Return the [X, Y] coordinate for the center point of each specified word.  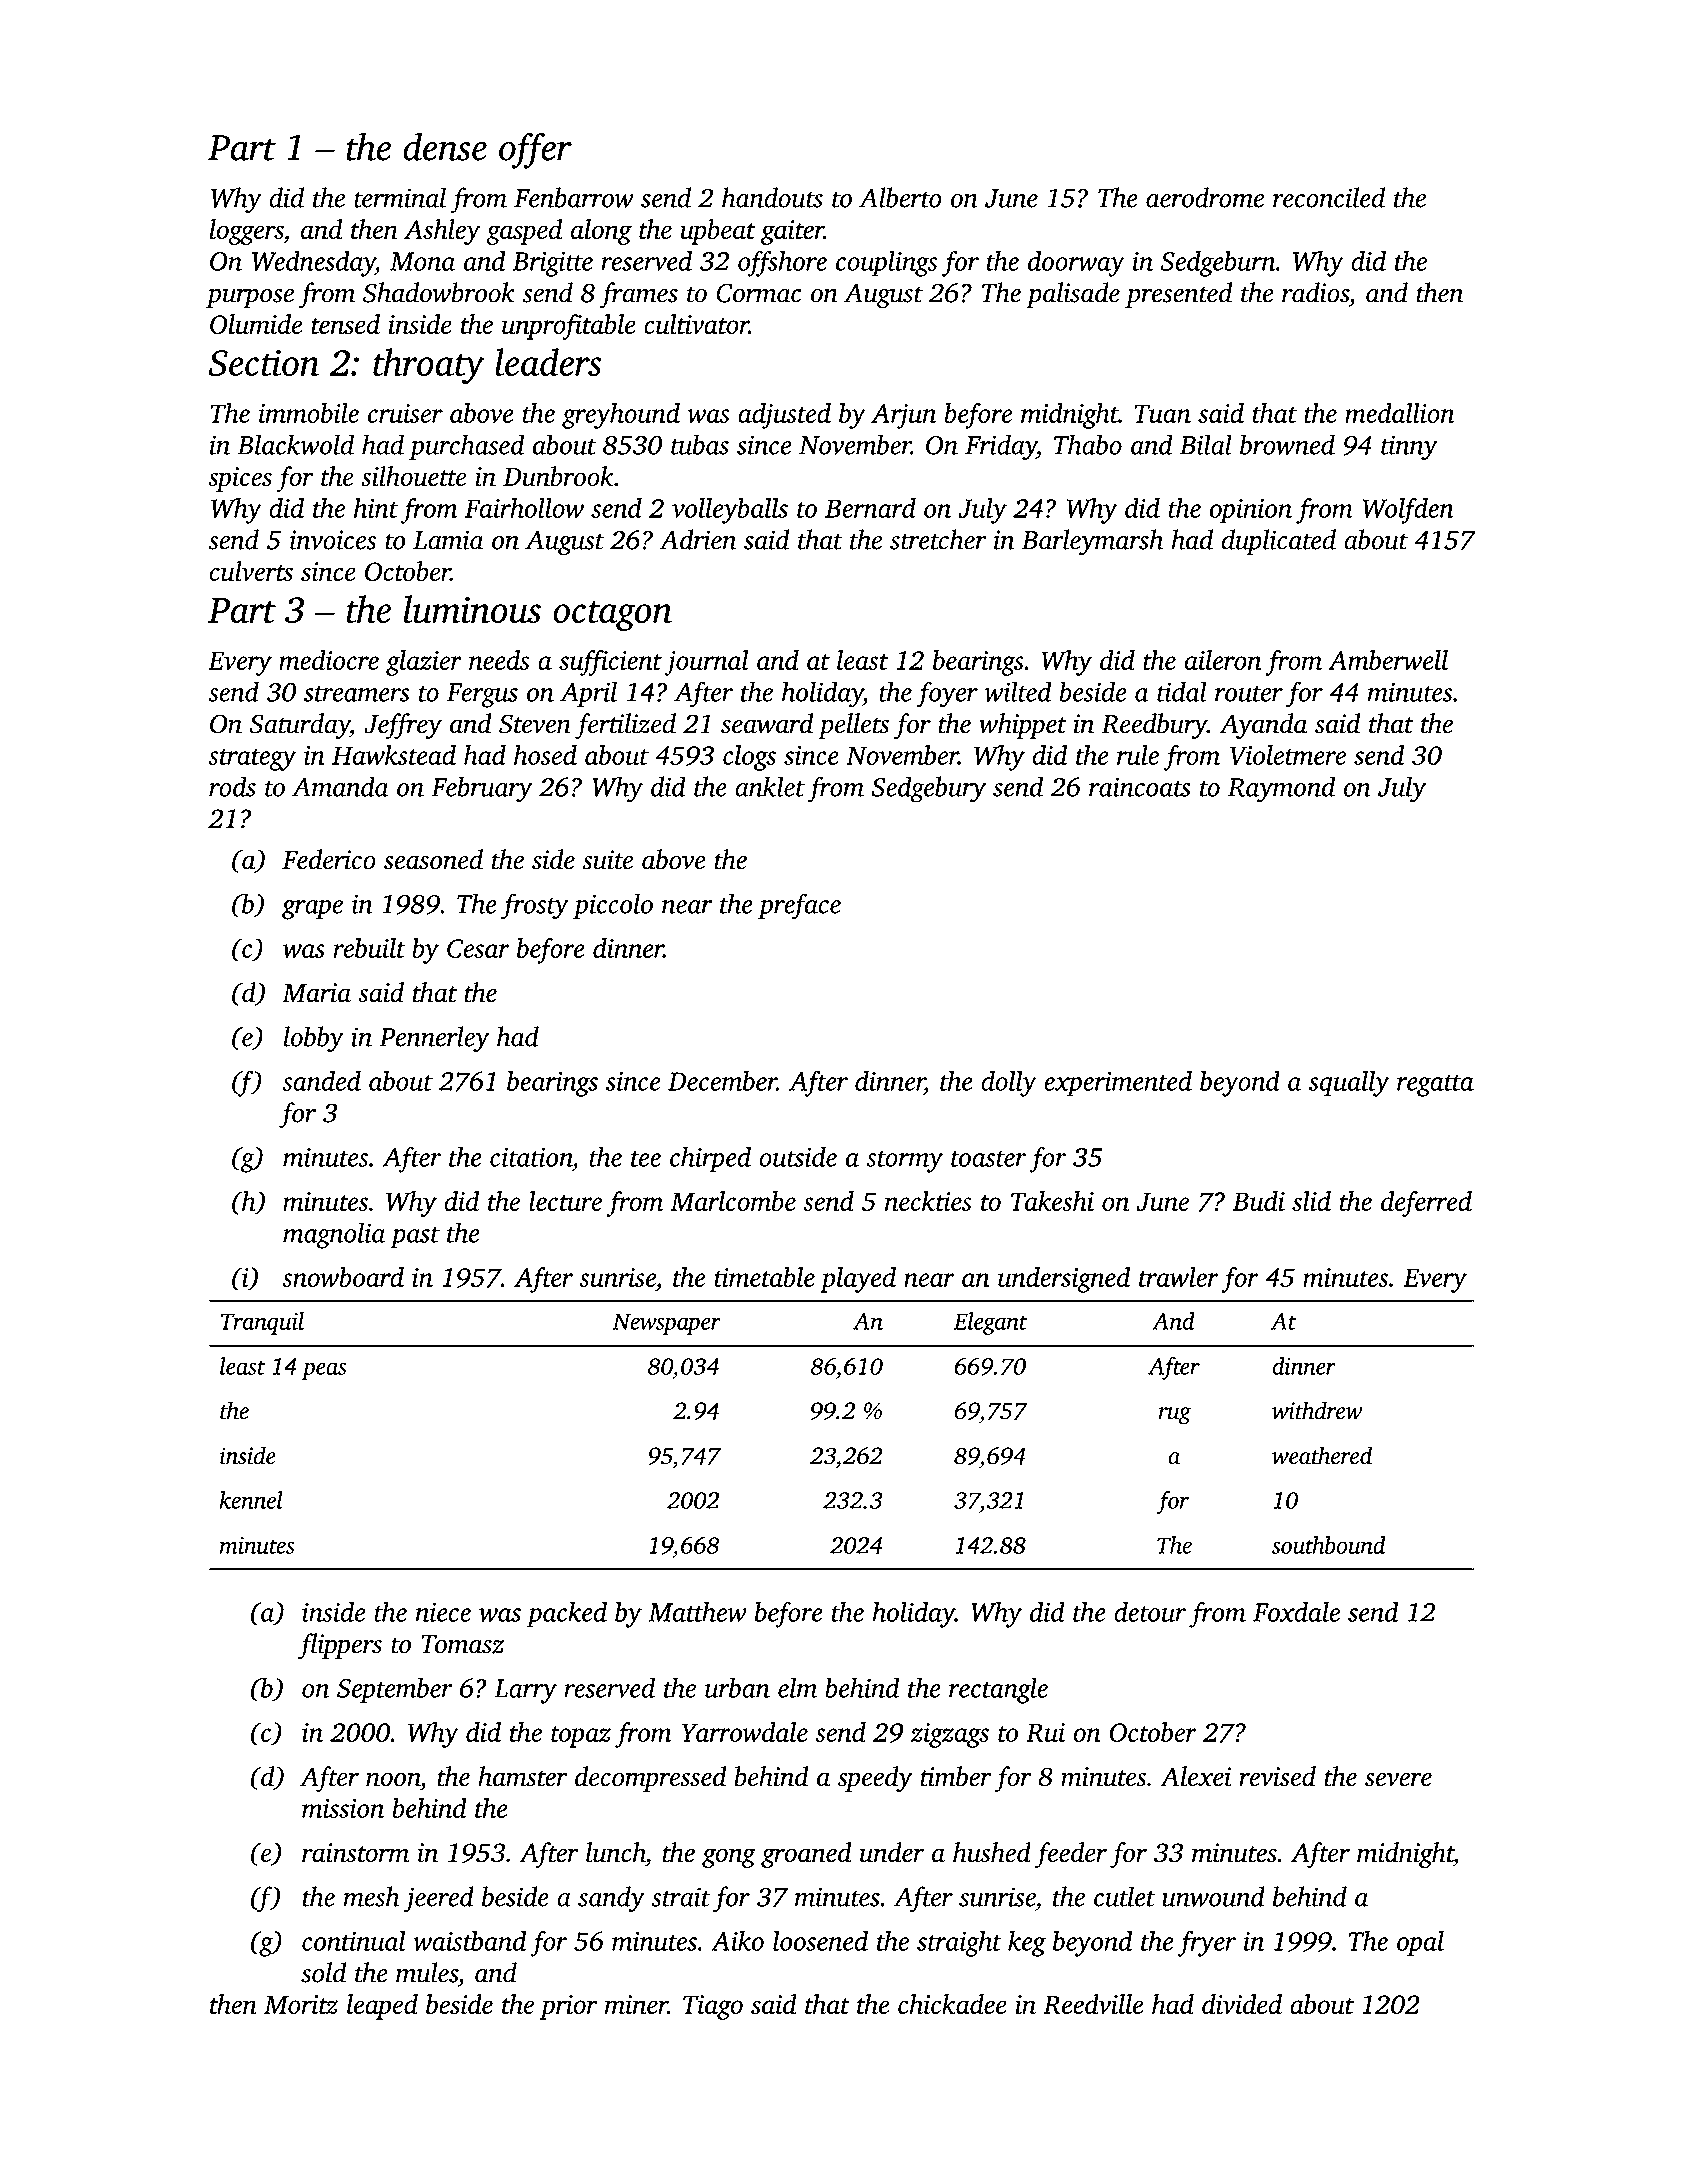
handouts [772, 197]
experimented [1118, 1083]
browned [1287, 444]
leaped [382, 2007]
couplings [886, 263]
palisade [1073, 295]
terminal [400, 197]
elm [797, 1687]
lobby [314, 1039]
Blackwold [295, 444]
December [722, 1080]
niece [443, 1612]
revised [1277, 1776]
